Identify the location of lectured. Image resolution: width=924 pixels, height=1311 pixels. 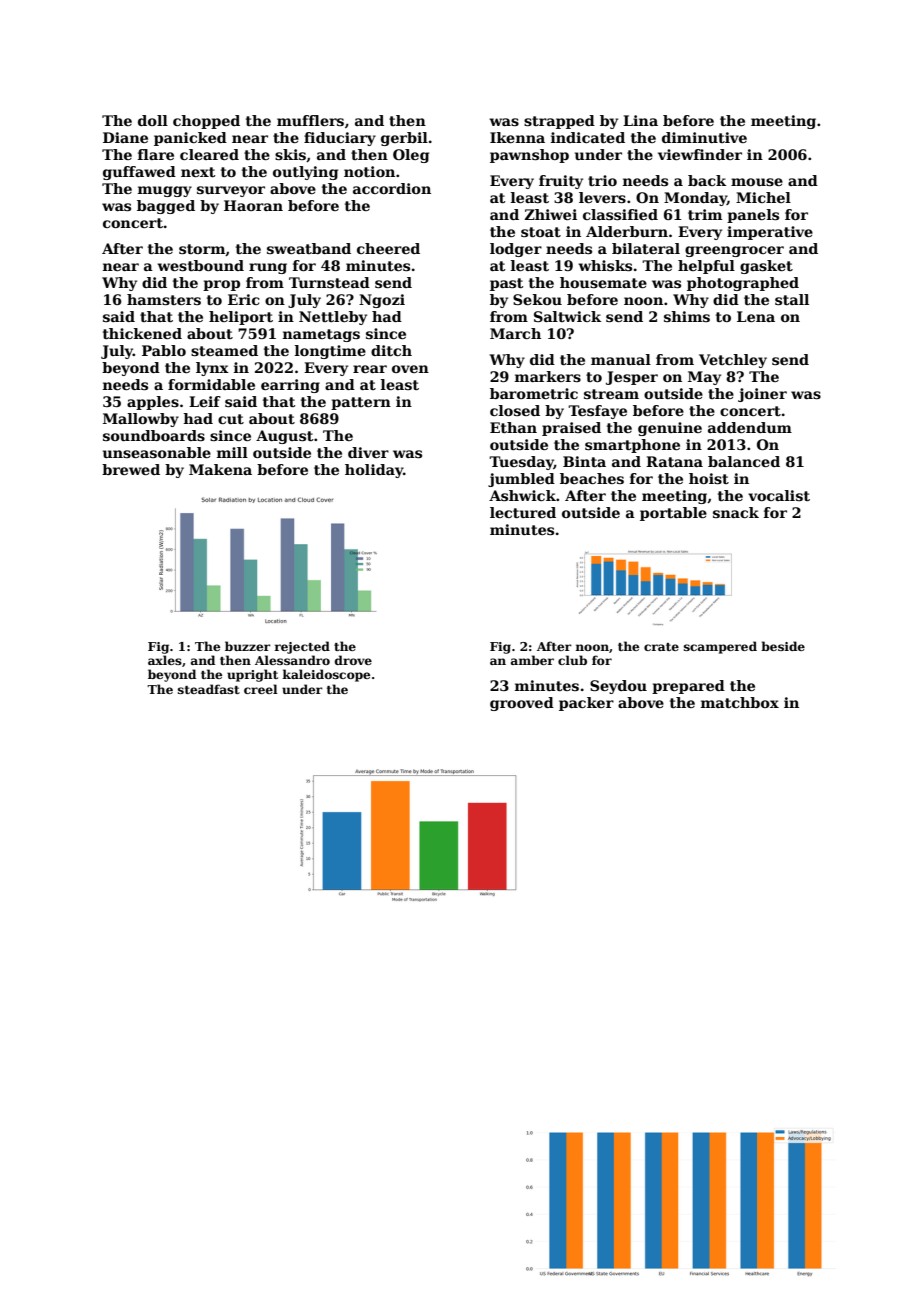
(523, 512).
